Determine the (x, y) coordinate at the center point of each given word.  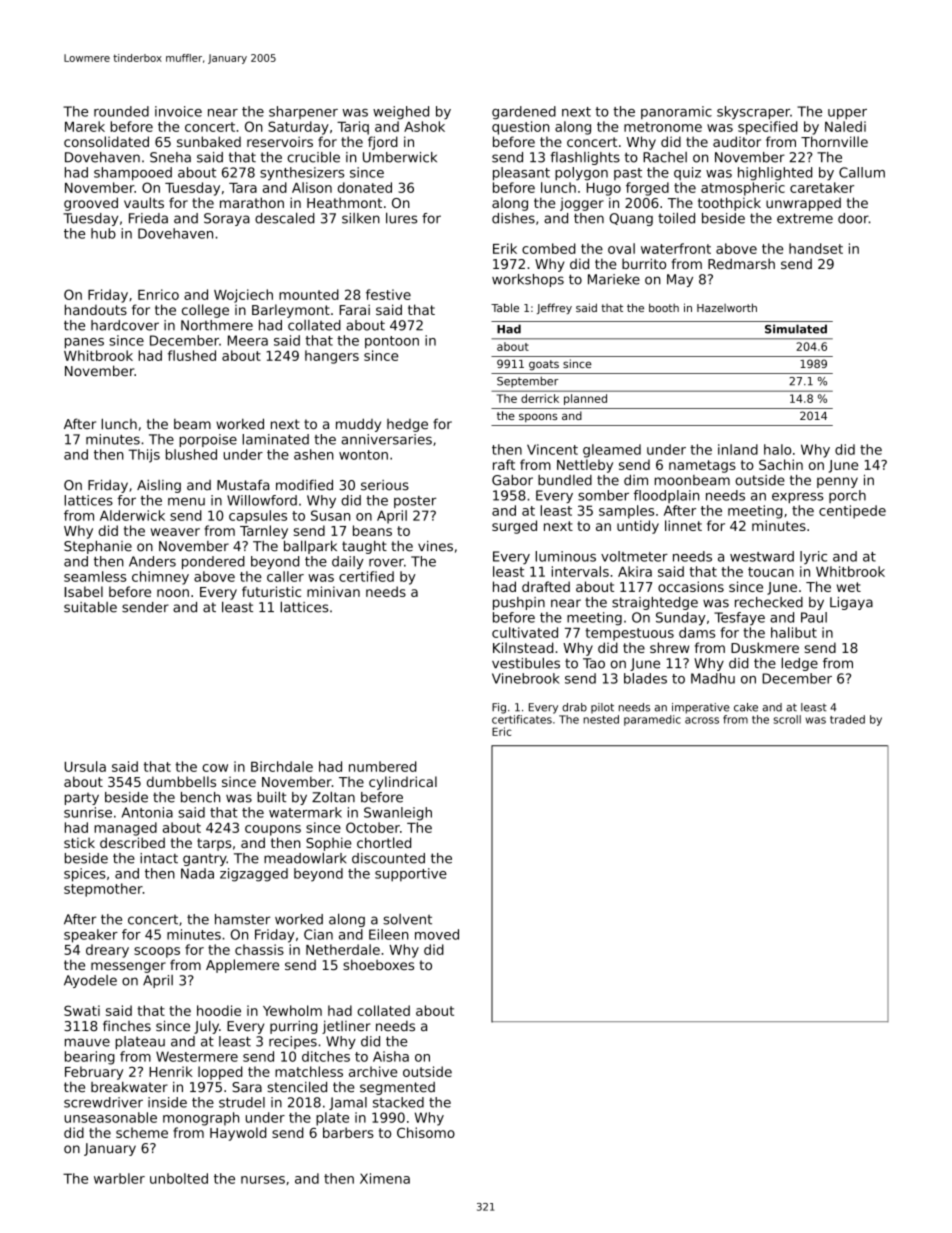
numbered (382, 766)
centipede (852, 512)
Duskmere (765, 647)
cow (215, 768)
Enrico (158, 294)
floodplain (666, 496)
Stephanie (98, 547)
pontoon (392, 342)
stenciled (297, 1087)
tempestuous (629, 634)
